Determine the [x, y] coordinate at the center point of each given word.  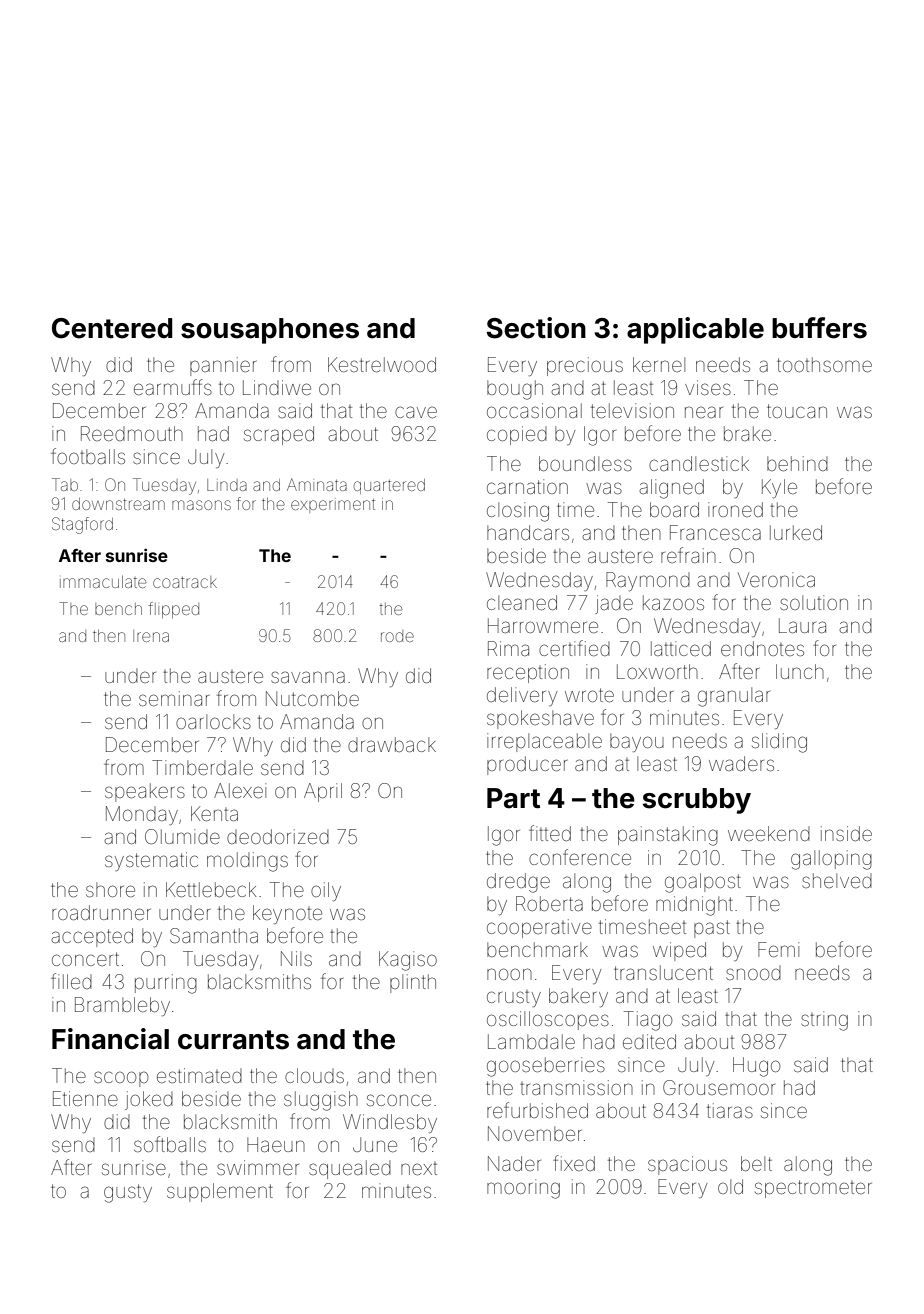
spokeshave [540, 719]
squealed [350, 1169]
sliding [779, 743]
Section [536, 328]
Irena [151, 636]
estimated [199, 1075]
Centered [112, 328]
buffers [819, 328]
